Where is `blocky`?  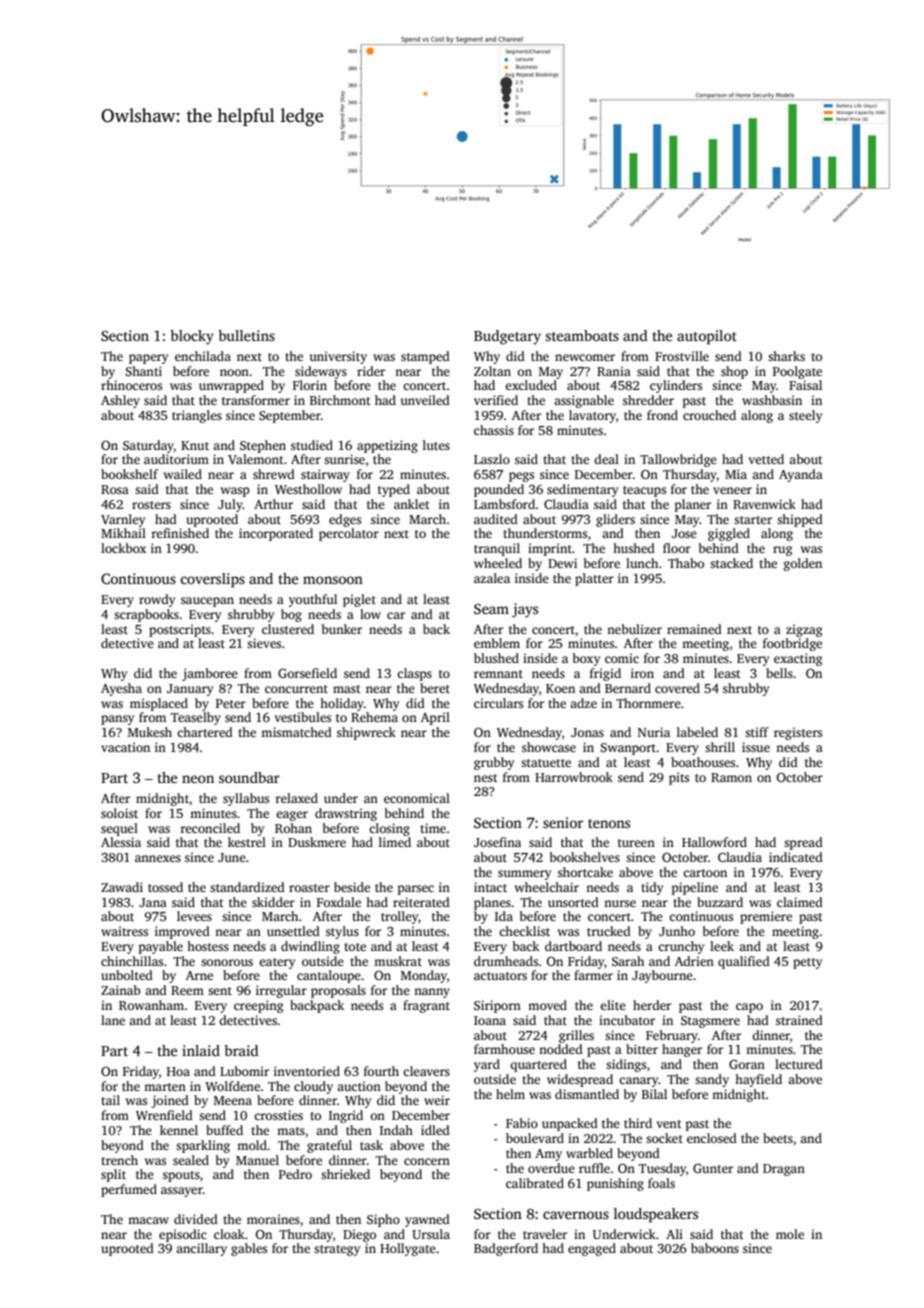
blocky is located at coordinates (192, 337).
